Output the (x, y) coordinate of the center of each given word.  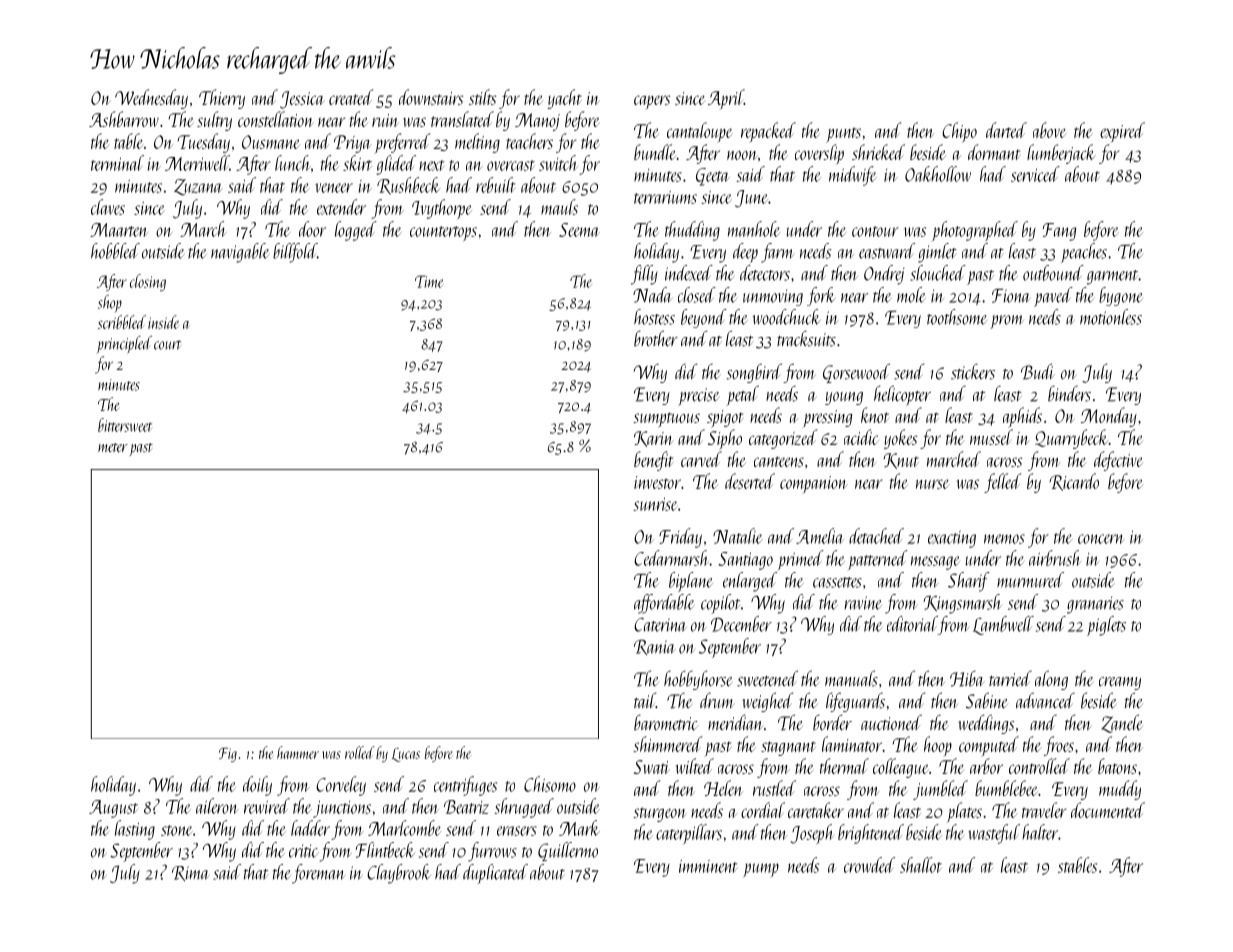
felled (1003, 483)
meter (113, 448)
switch (558, 163)
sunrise (655, 504)
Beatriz (466, 807)
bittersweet (125, 425)
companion (814, 484)
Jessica (302, 100)
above (1049, 130)
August (113, 809)
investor (657, 482)
